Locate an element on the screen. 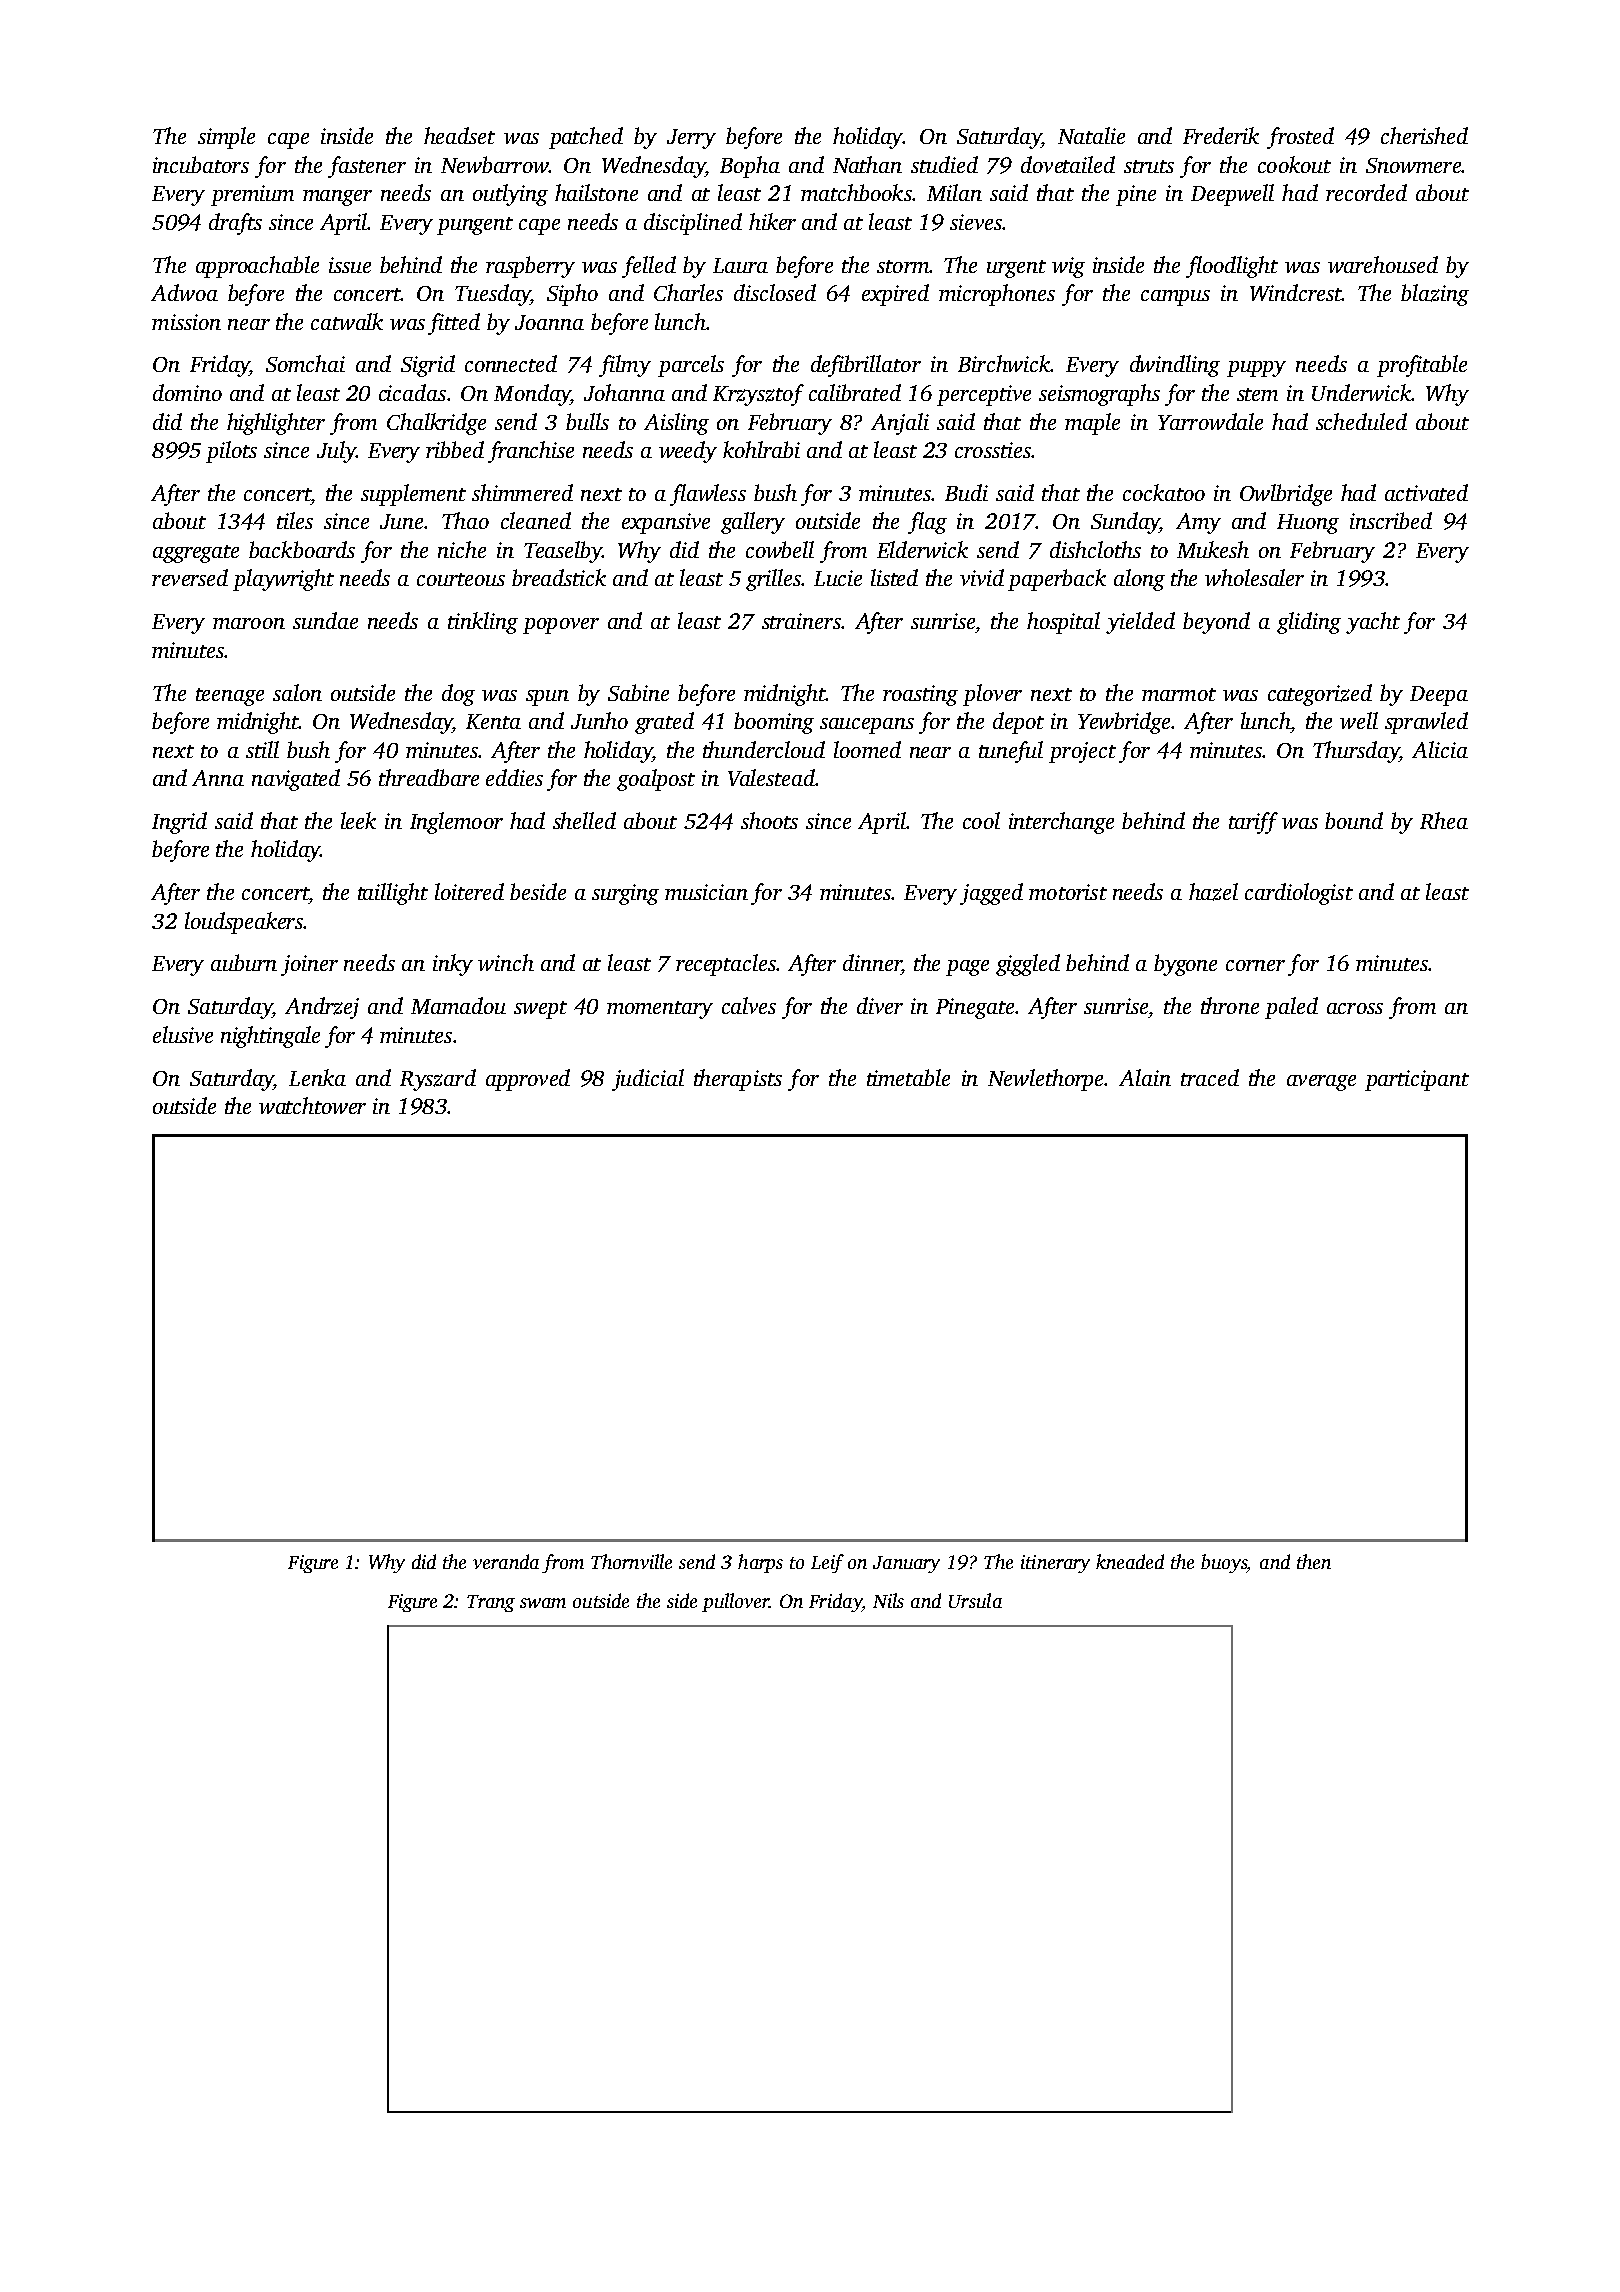  grilles is located at coordinates (774, 580).
